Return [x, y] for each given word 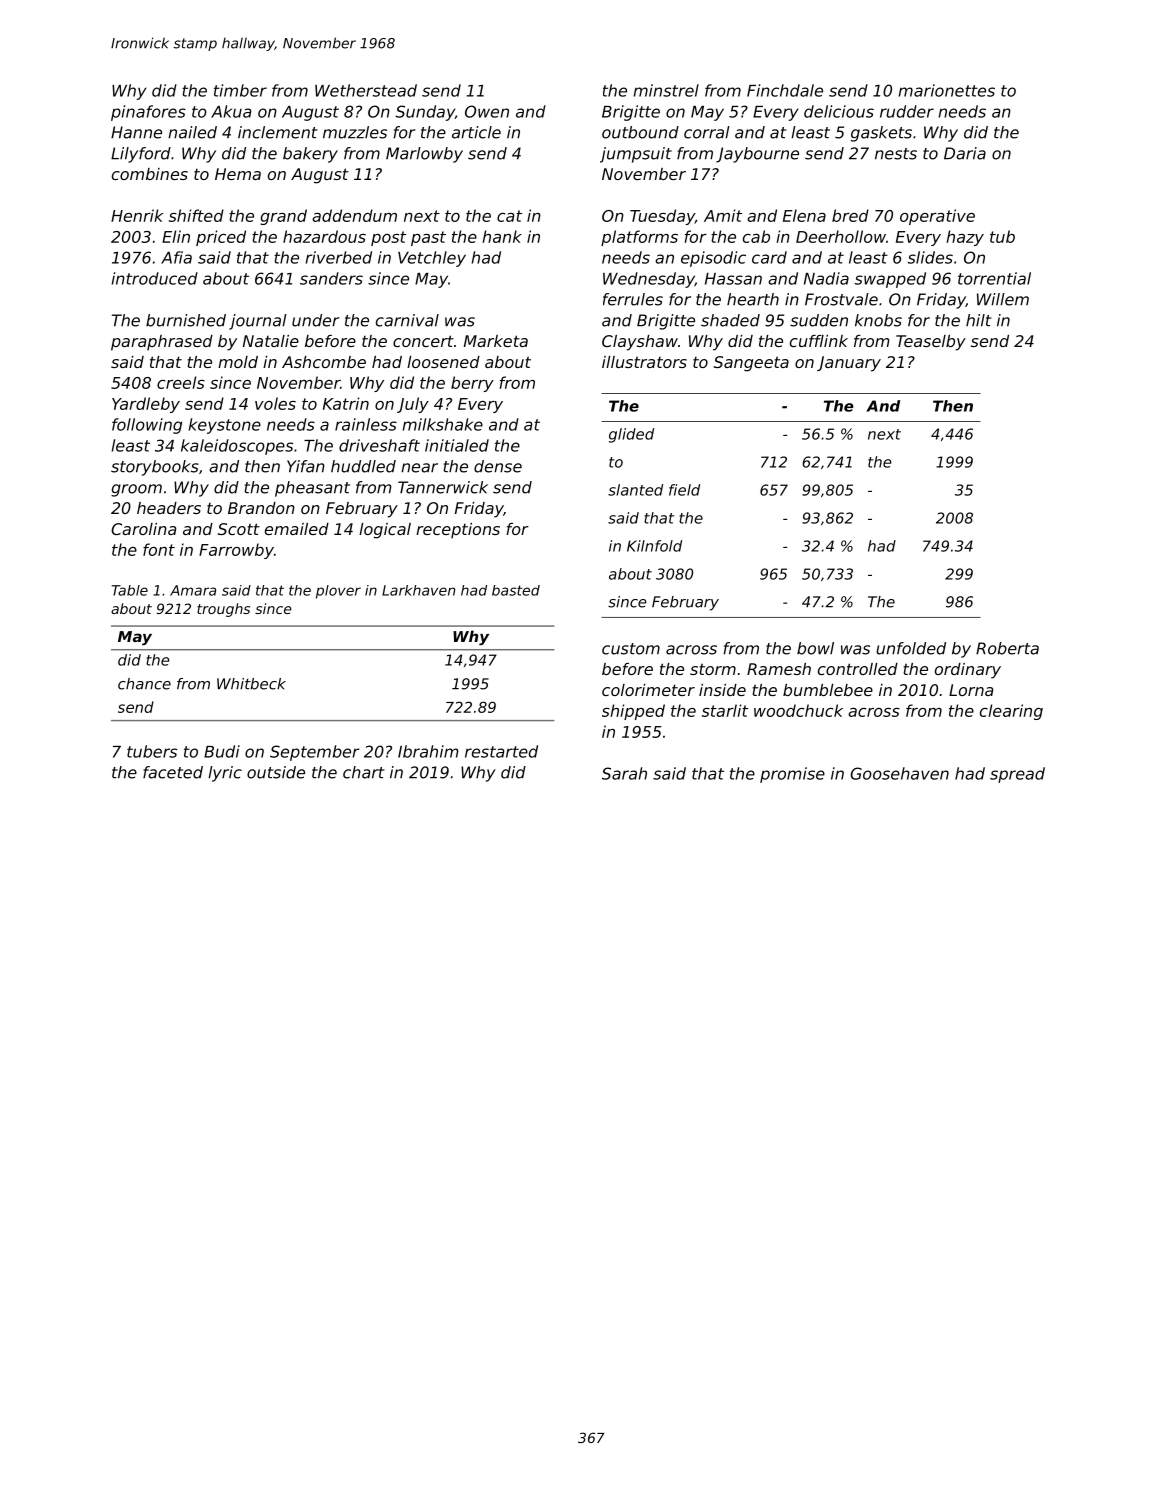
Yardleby [146, 405]
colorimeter [648, 690]
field [684, 490]
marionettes [947, 90]
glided [631, 435]
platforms [639, 238]
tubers [152, 751]
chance [144, 684]
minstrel [666, 90]
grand [283, 217]
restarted [501, 751]
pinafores [148, 113]
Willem [1003, 299]
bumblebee [828, 690]
